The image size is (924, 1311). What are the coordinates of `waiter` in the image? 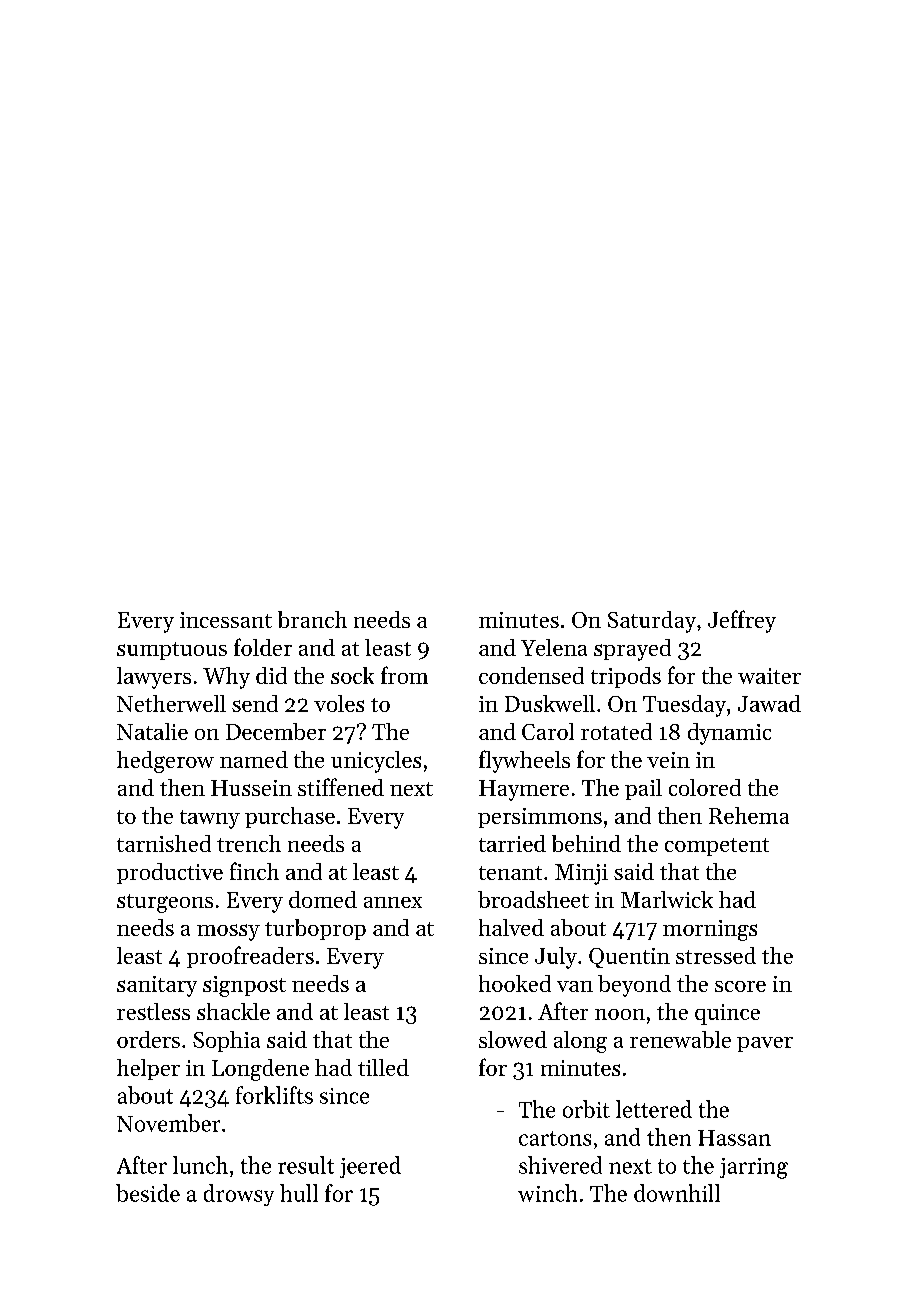 It's located at (769, 676).
